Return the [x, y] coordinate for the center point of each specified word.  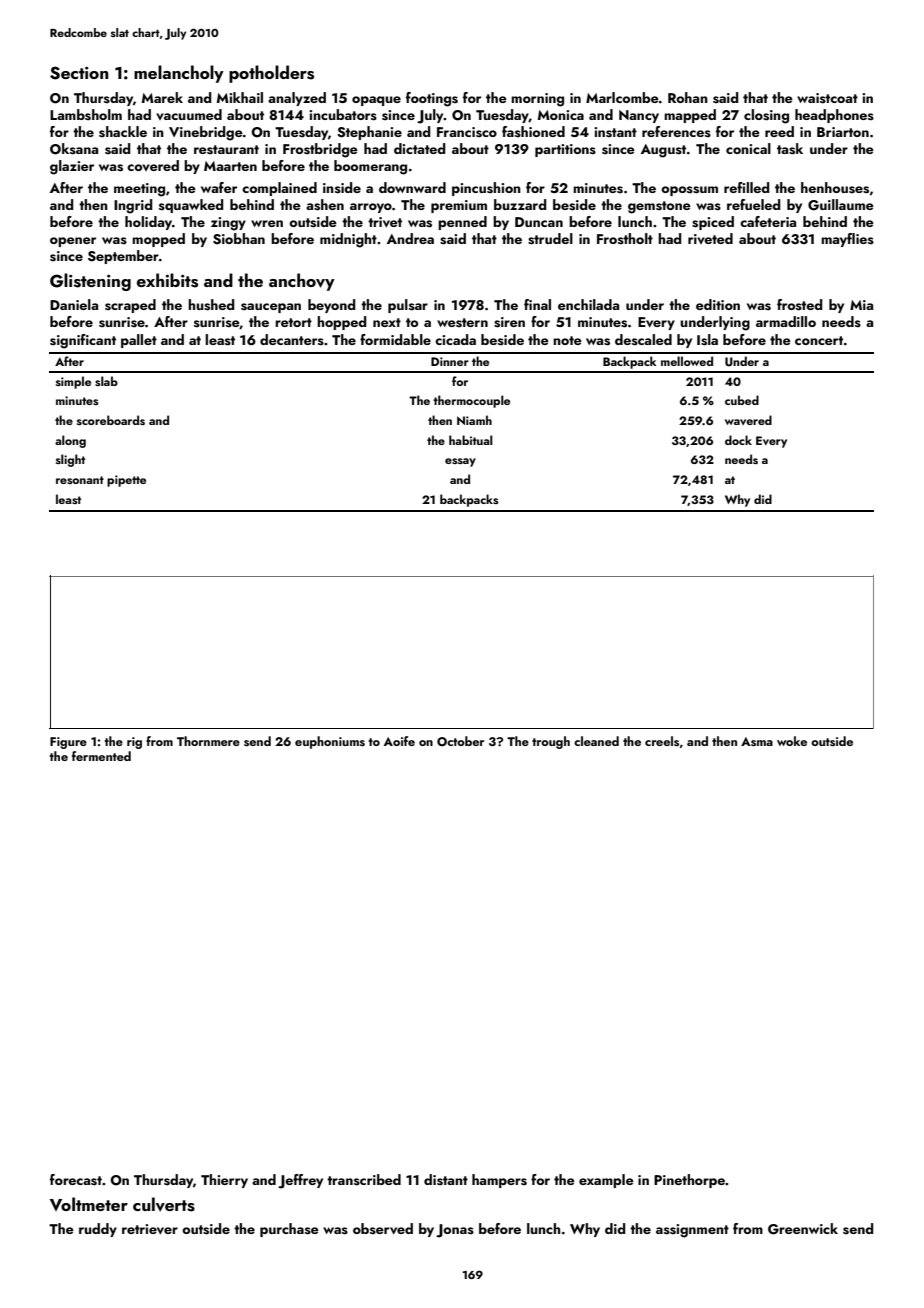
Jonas [455, 1231]
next [387, 322]
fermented [101, 756]
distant [446, 1180]
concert [819, 340]
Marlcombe [622, 97]
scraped [130, 306]
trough [551, 742]
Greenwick [803, 1229]
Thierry [224, 1181]
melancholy [179, 74]
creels [662, 741]
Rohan [688, 97]
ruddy [98, 1230]
